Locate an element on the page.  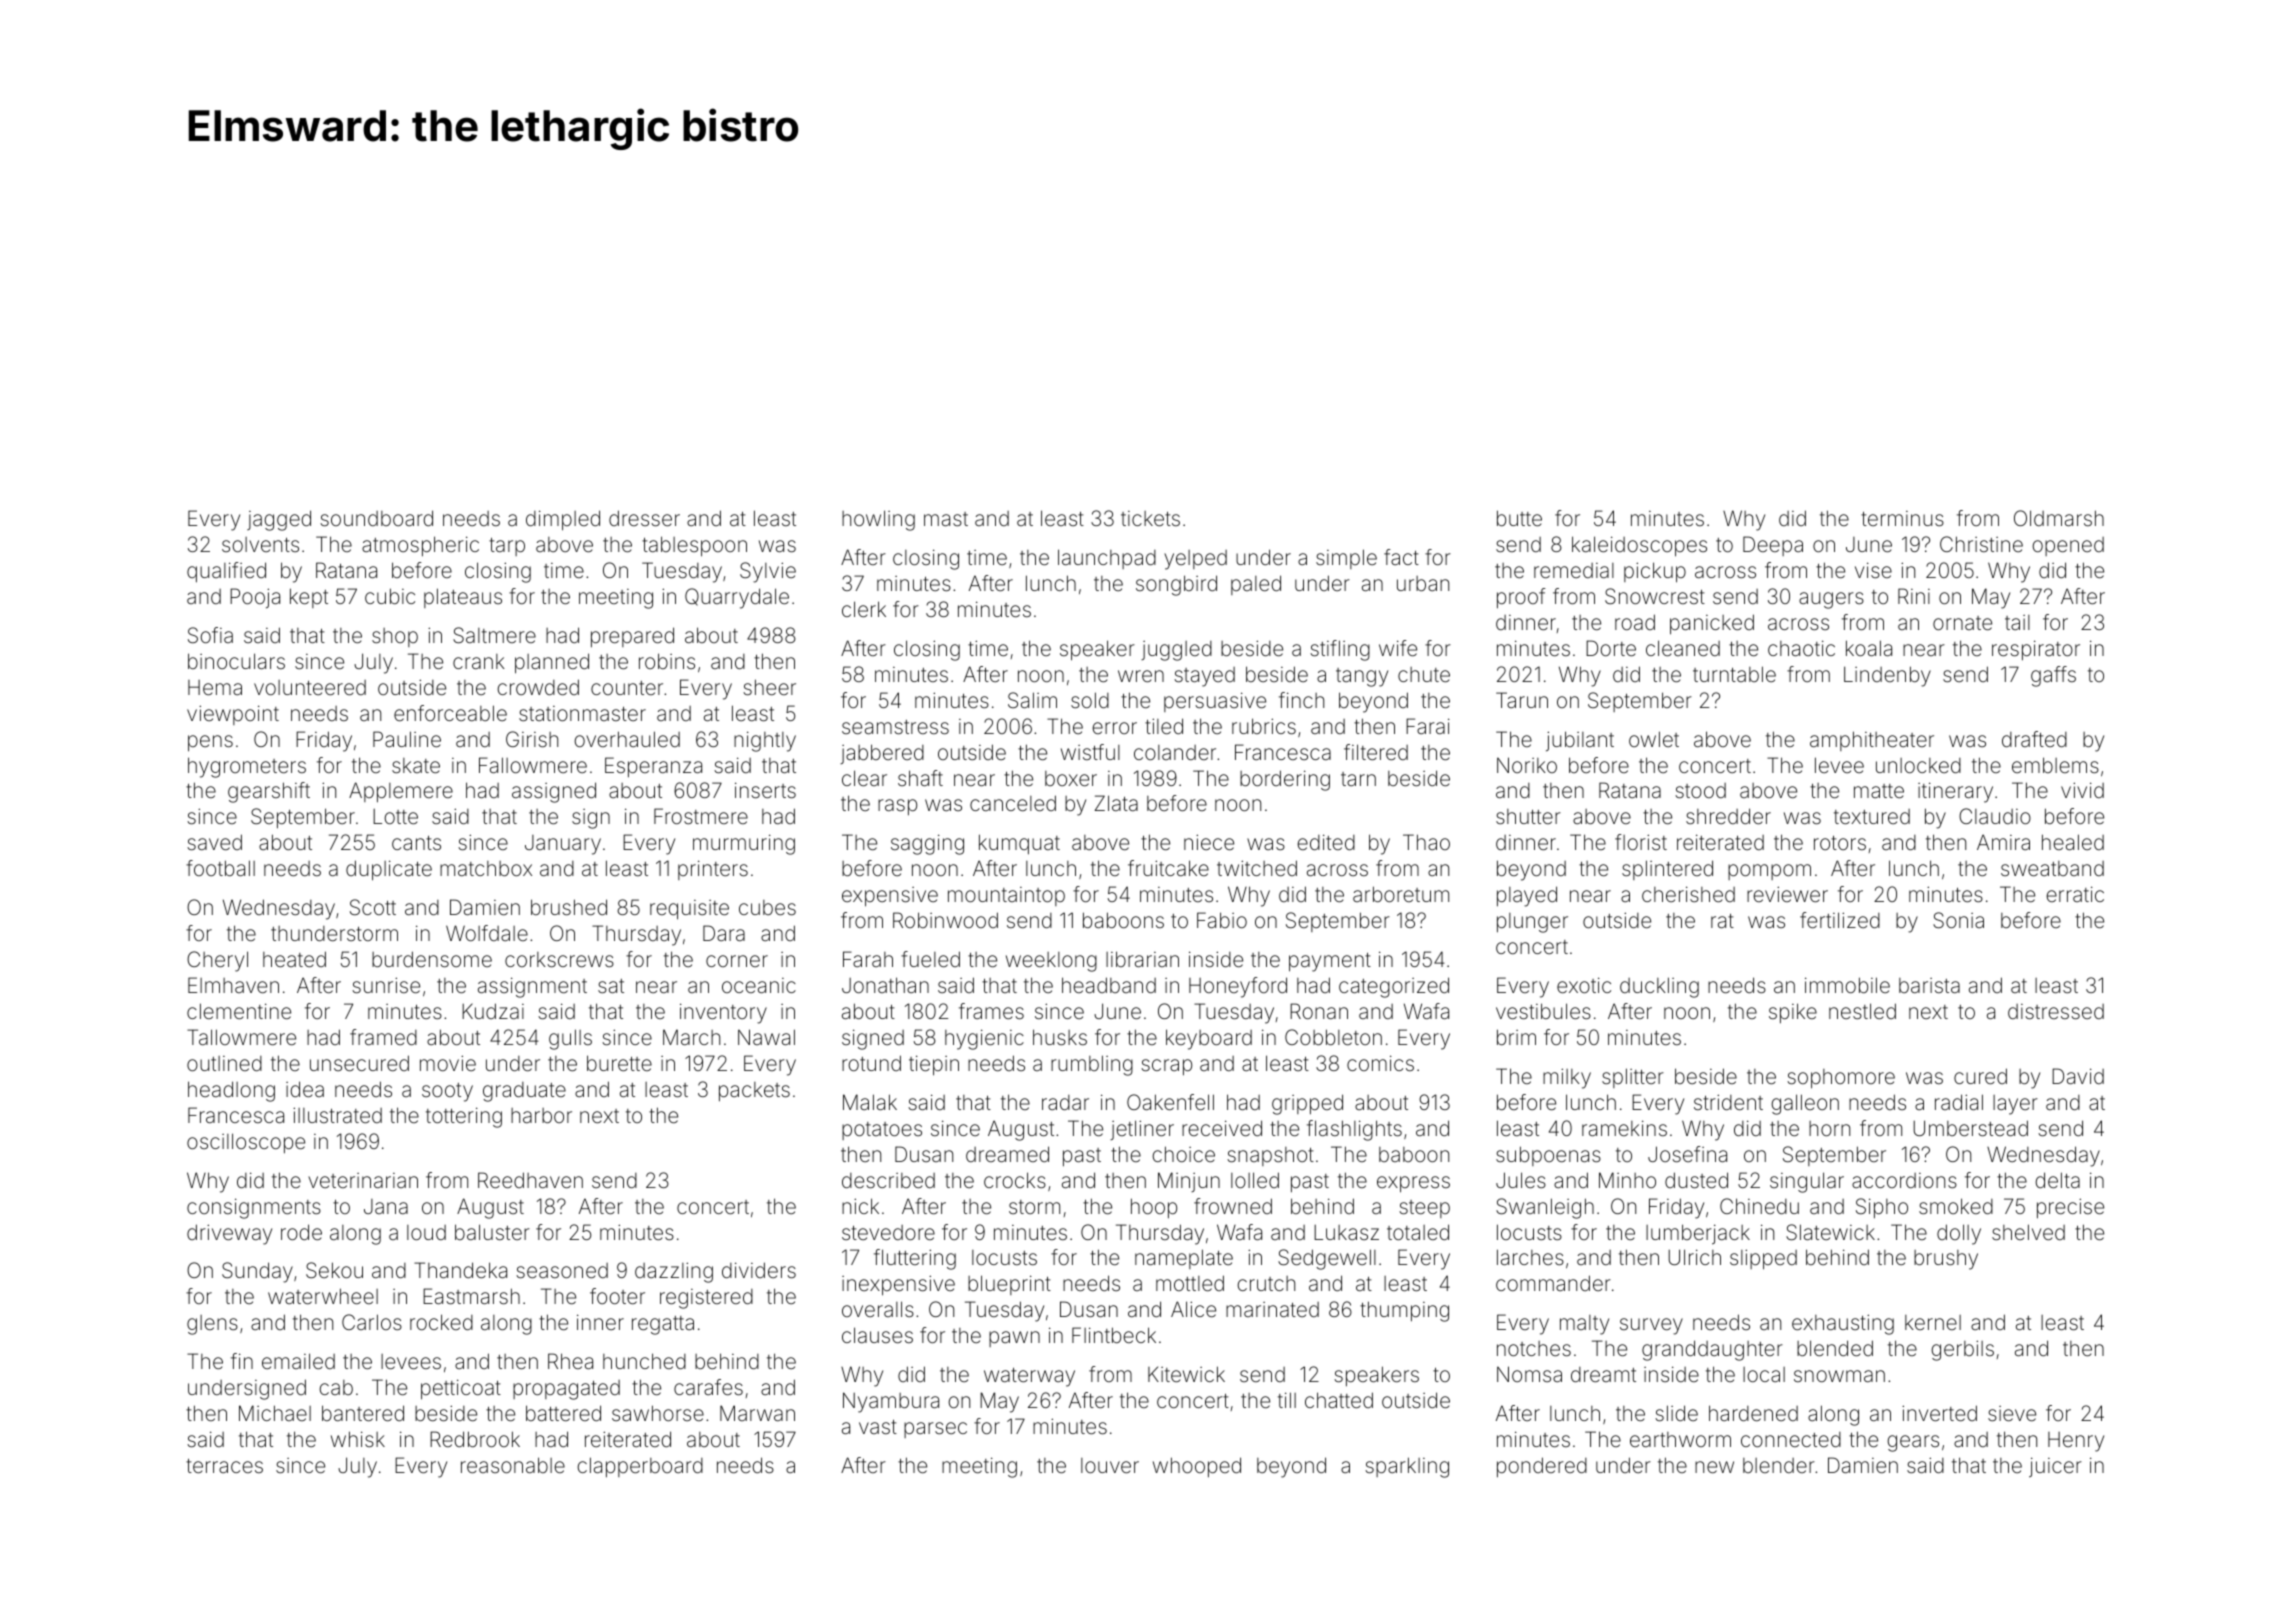
dimpled is located at coordinates (563, 520).
